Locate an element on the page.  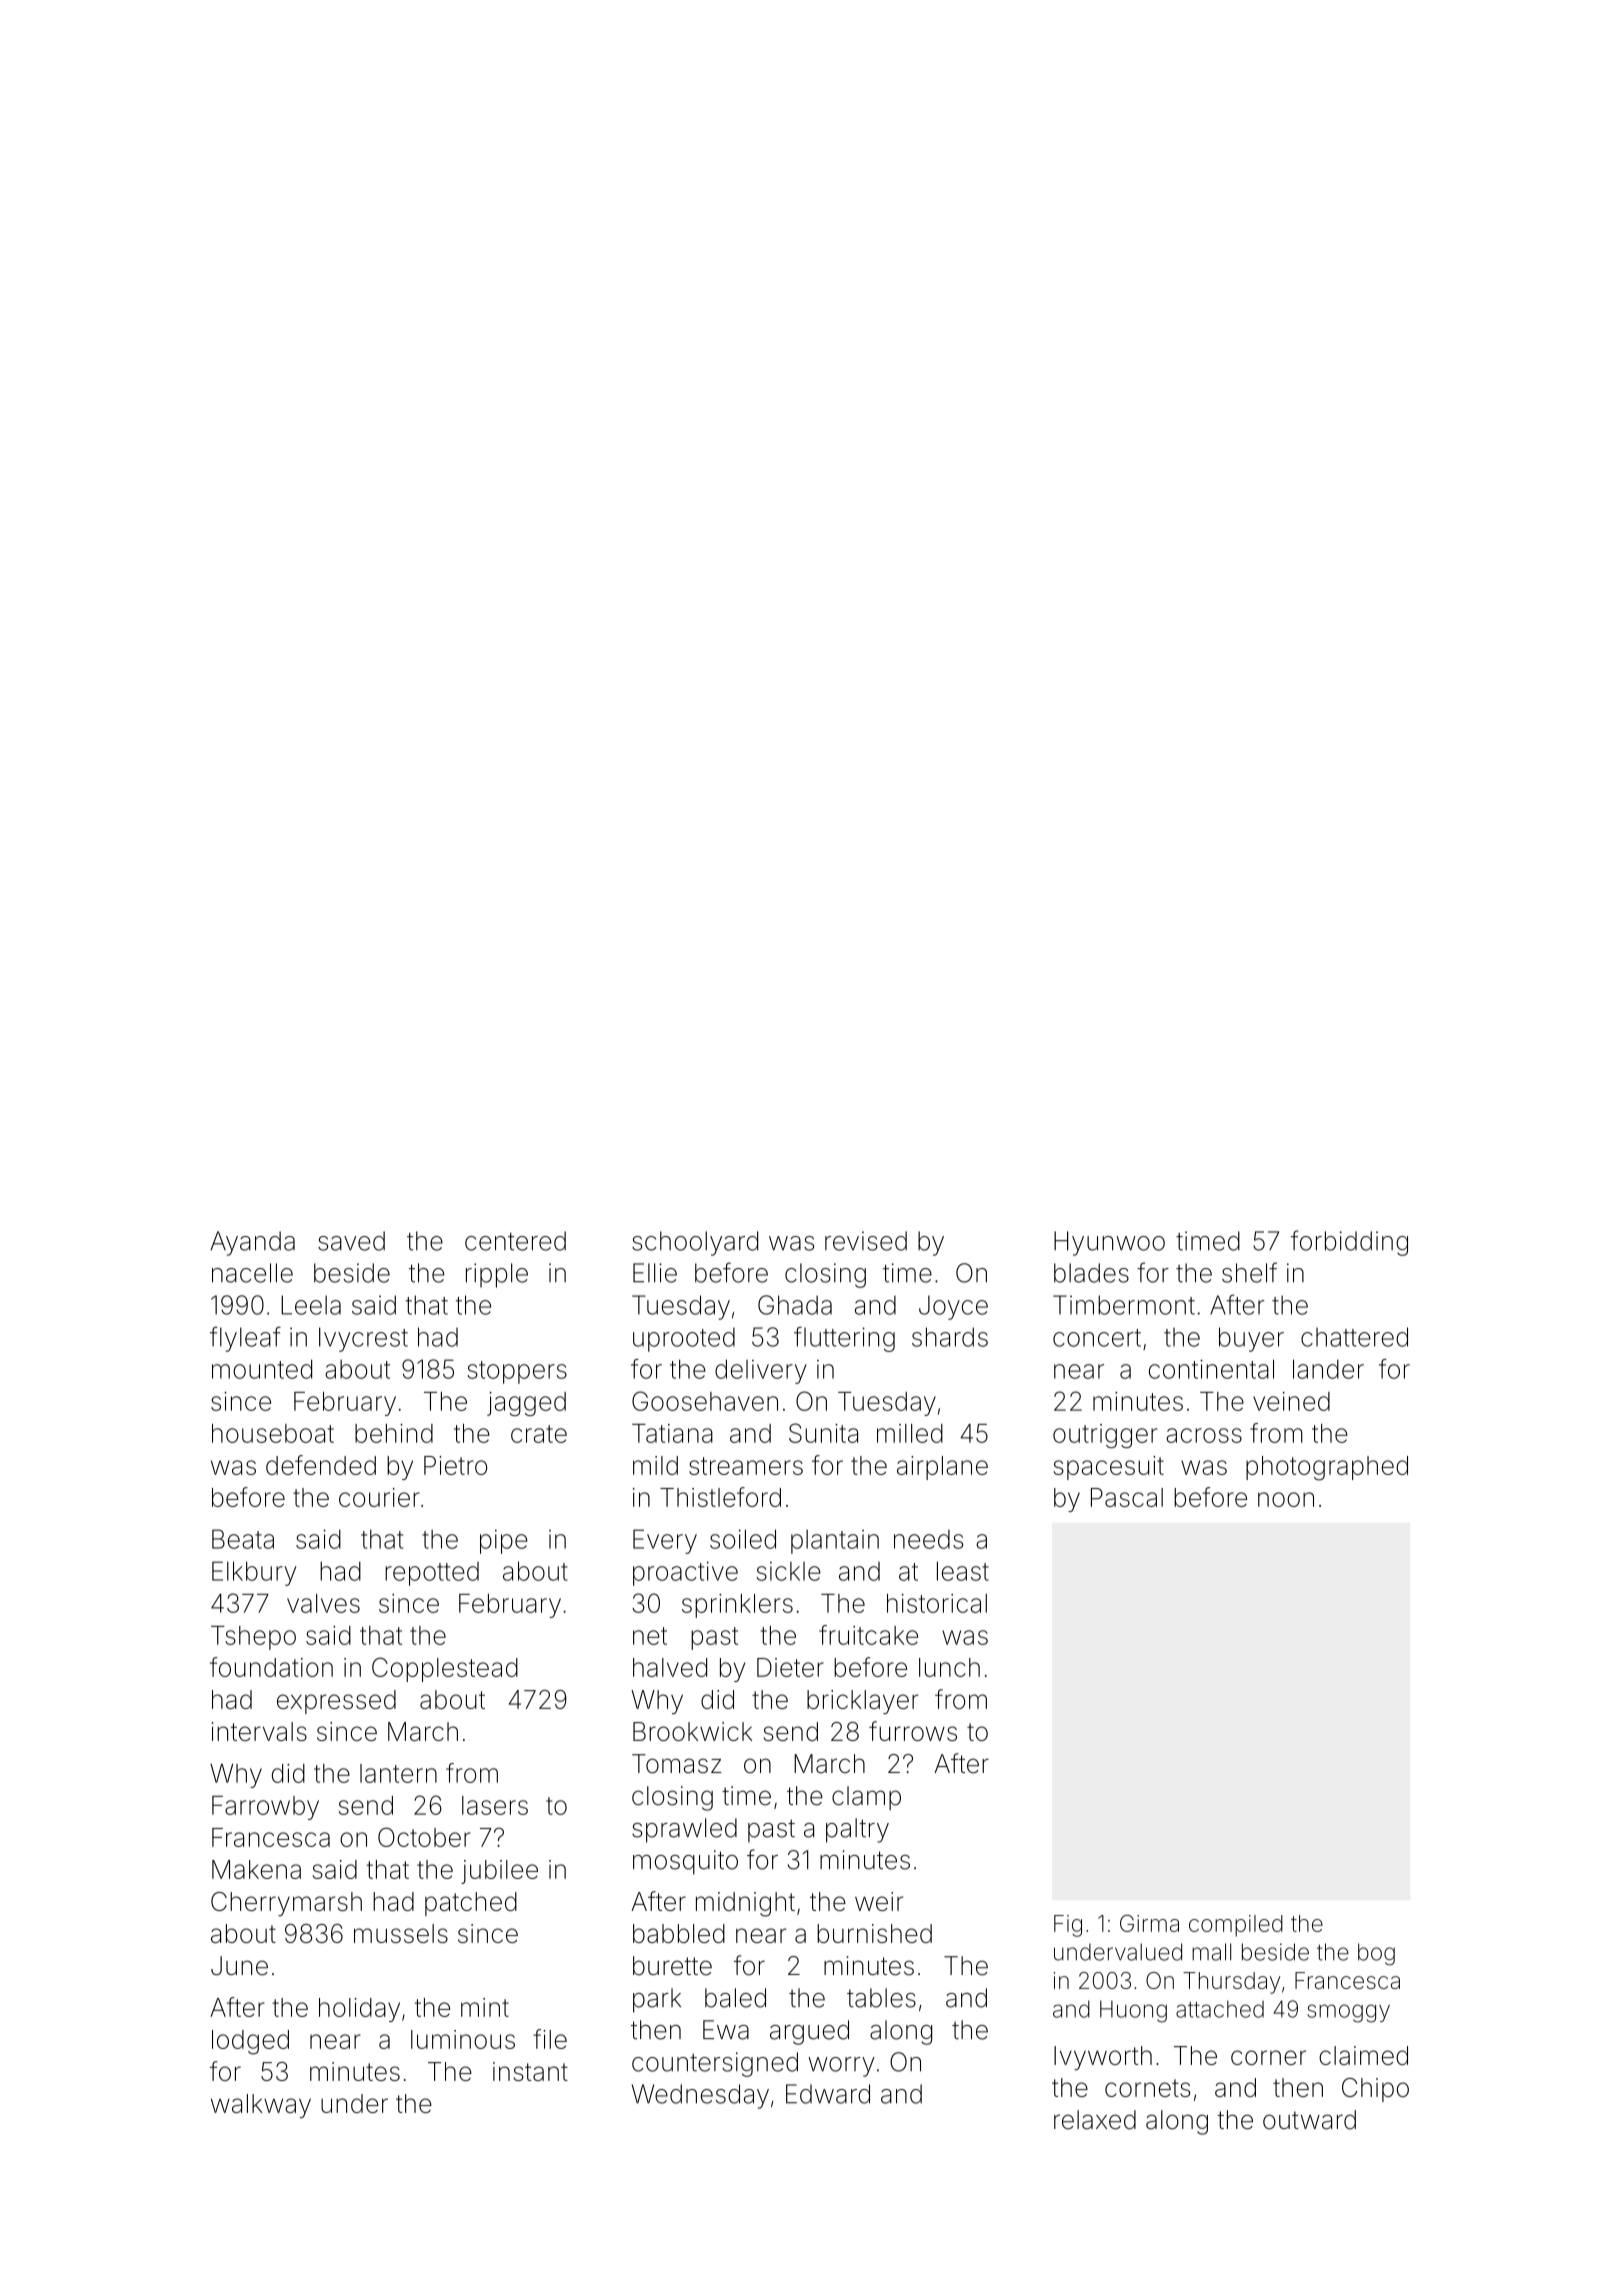
Hyunwoo is located at coordinates (1109, 1243).
